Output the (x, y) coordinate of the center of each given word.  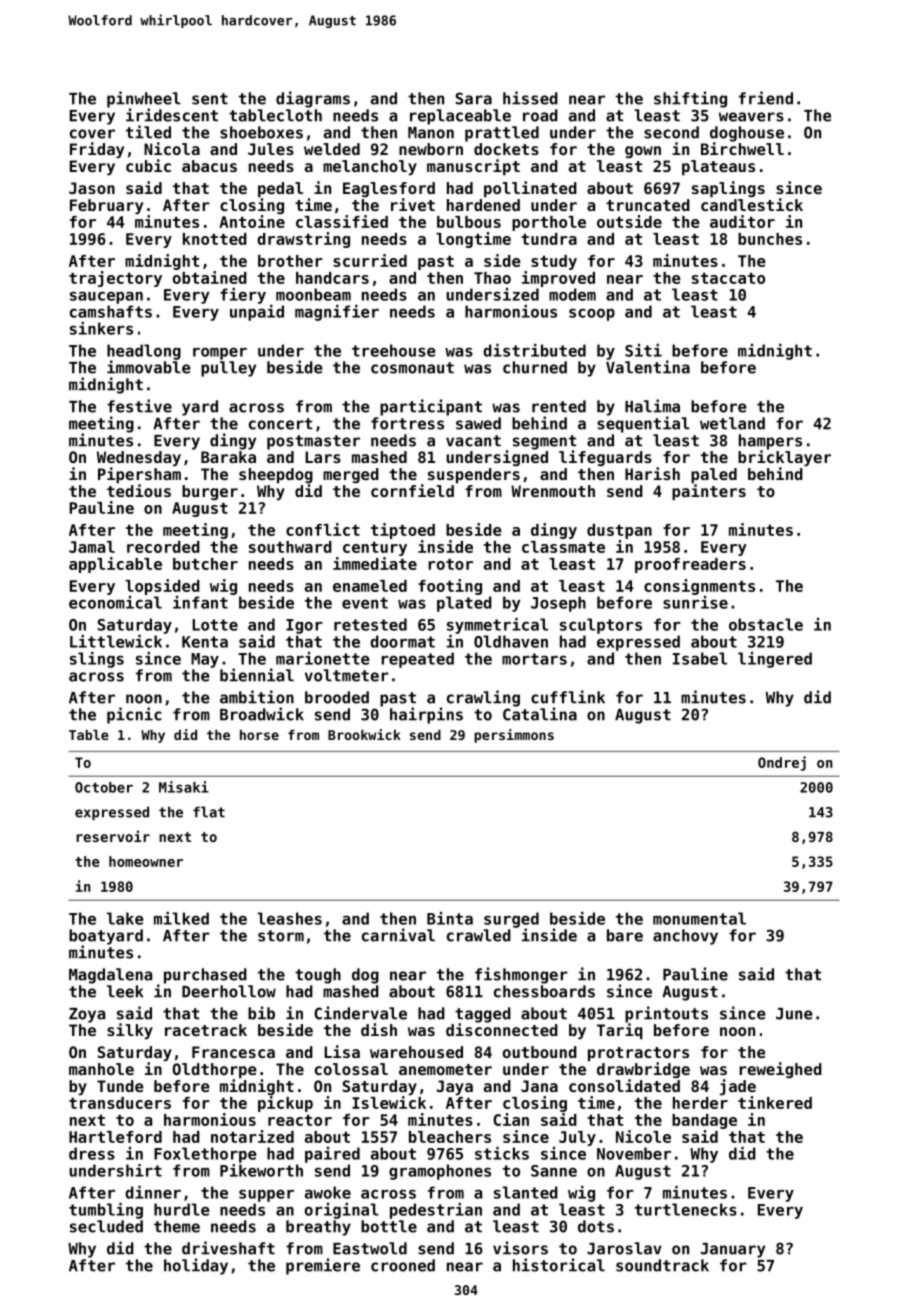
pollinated (530, 189)
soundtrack (662, 1265)
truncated (648, 205)
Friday (97, 150)
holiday (196, 1266)
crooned (403, 1265)
